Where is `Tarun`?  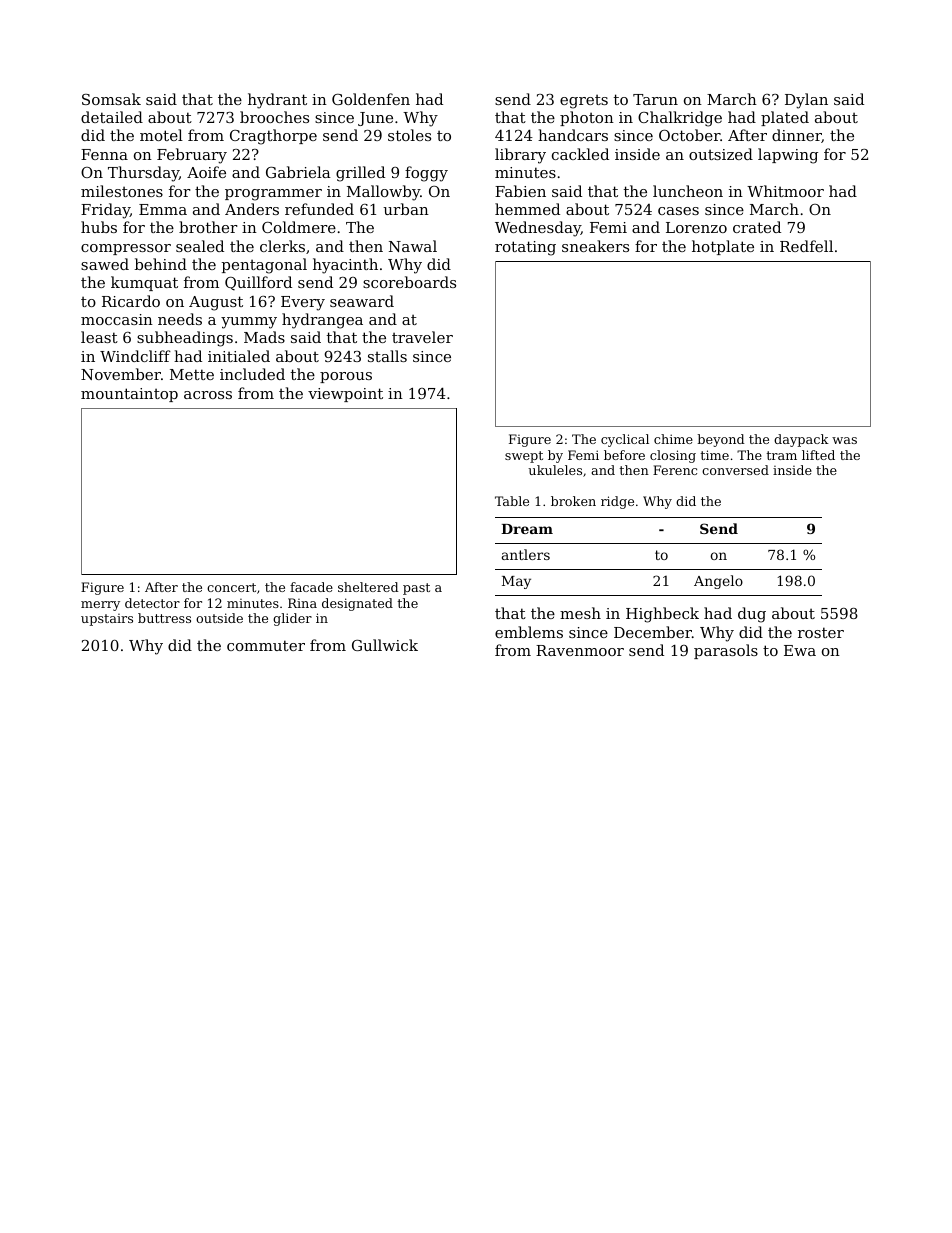
Tarun is located at coordinates (655, 99).
